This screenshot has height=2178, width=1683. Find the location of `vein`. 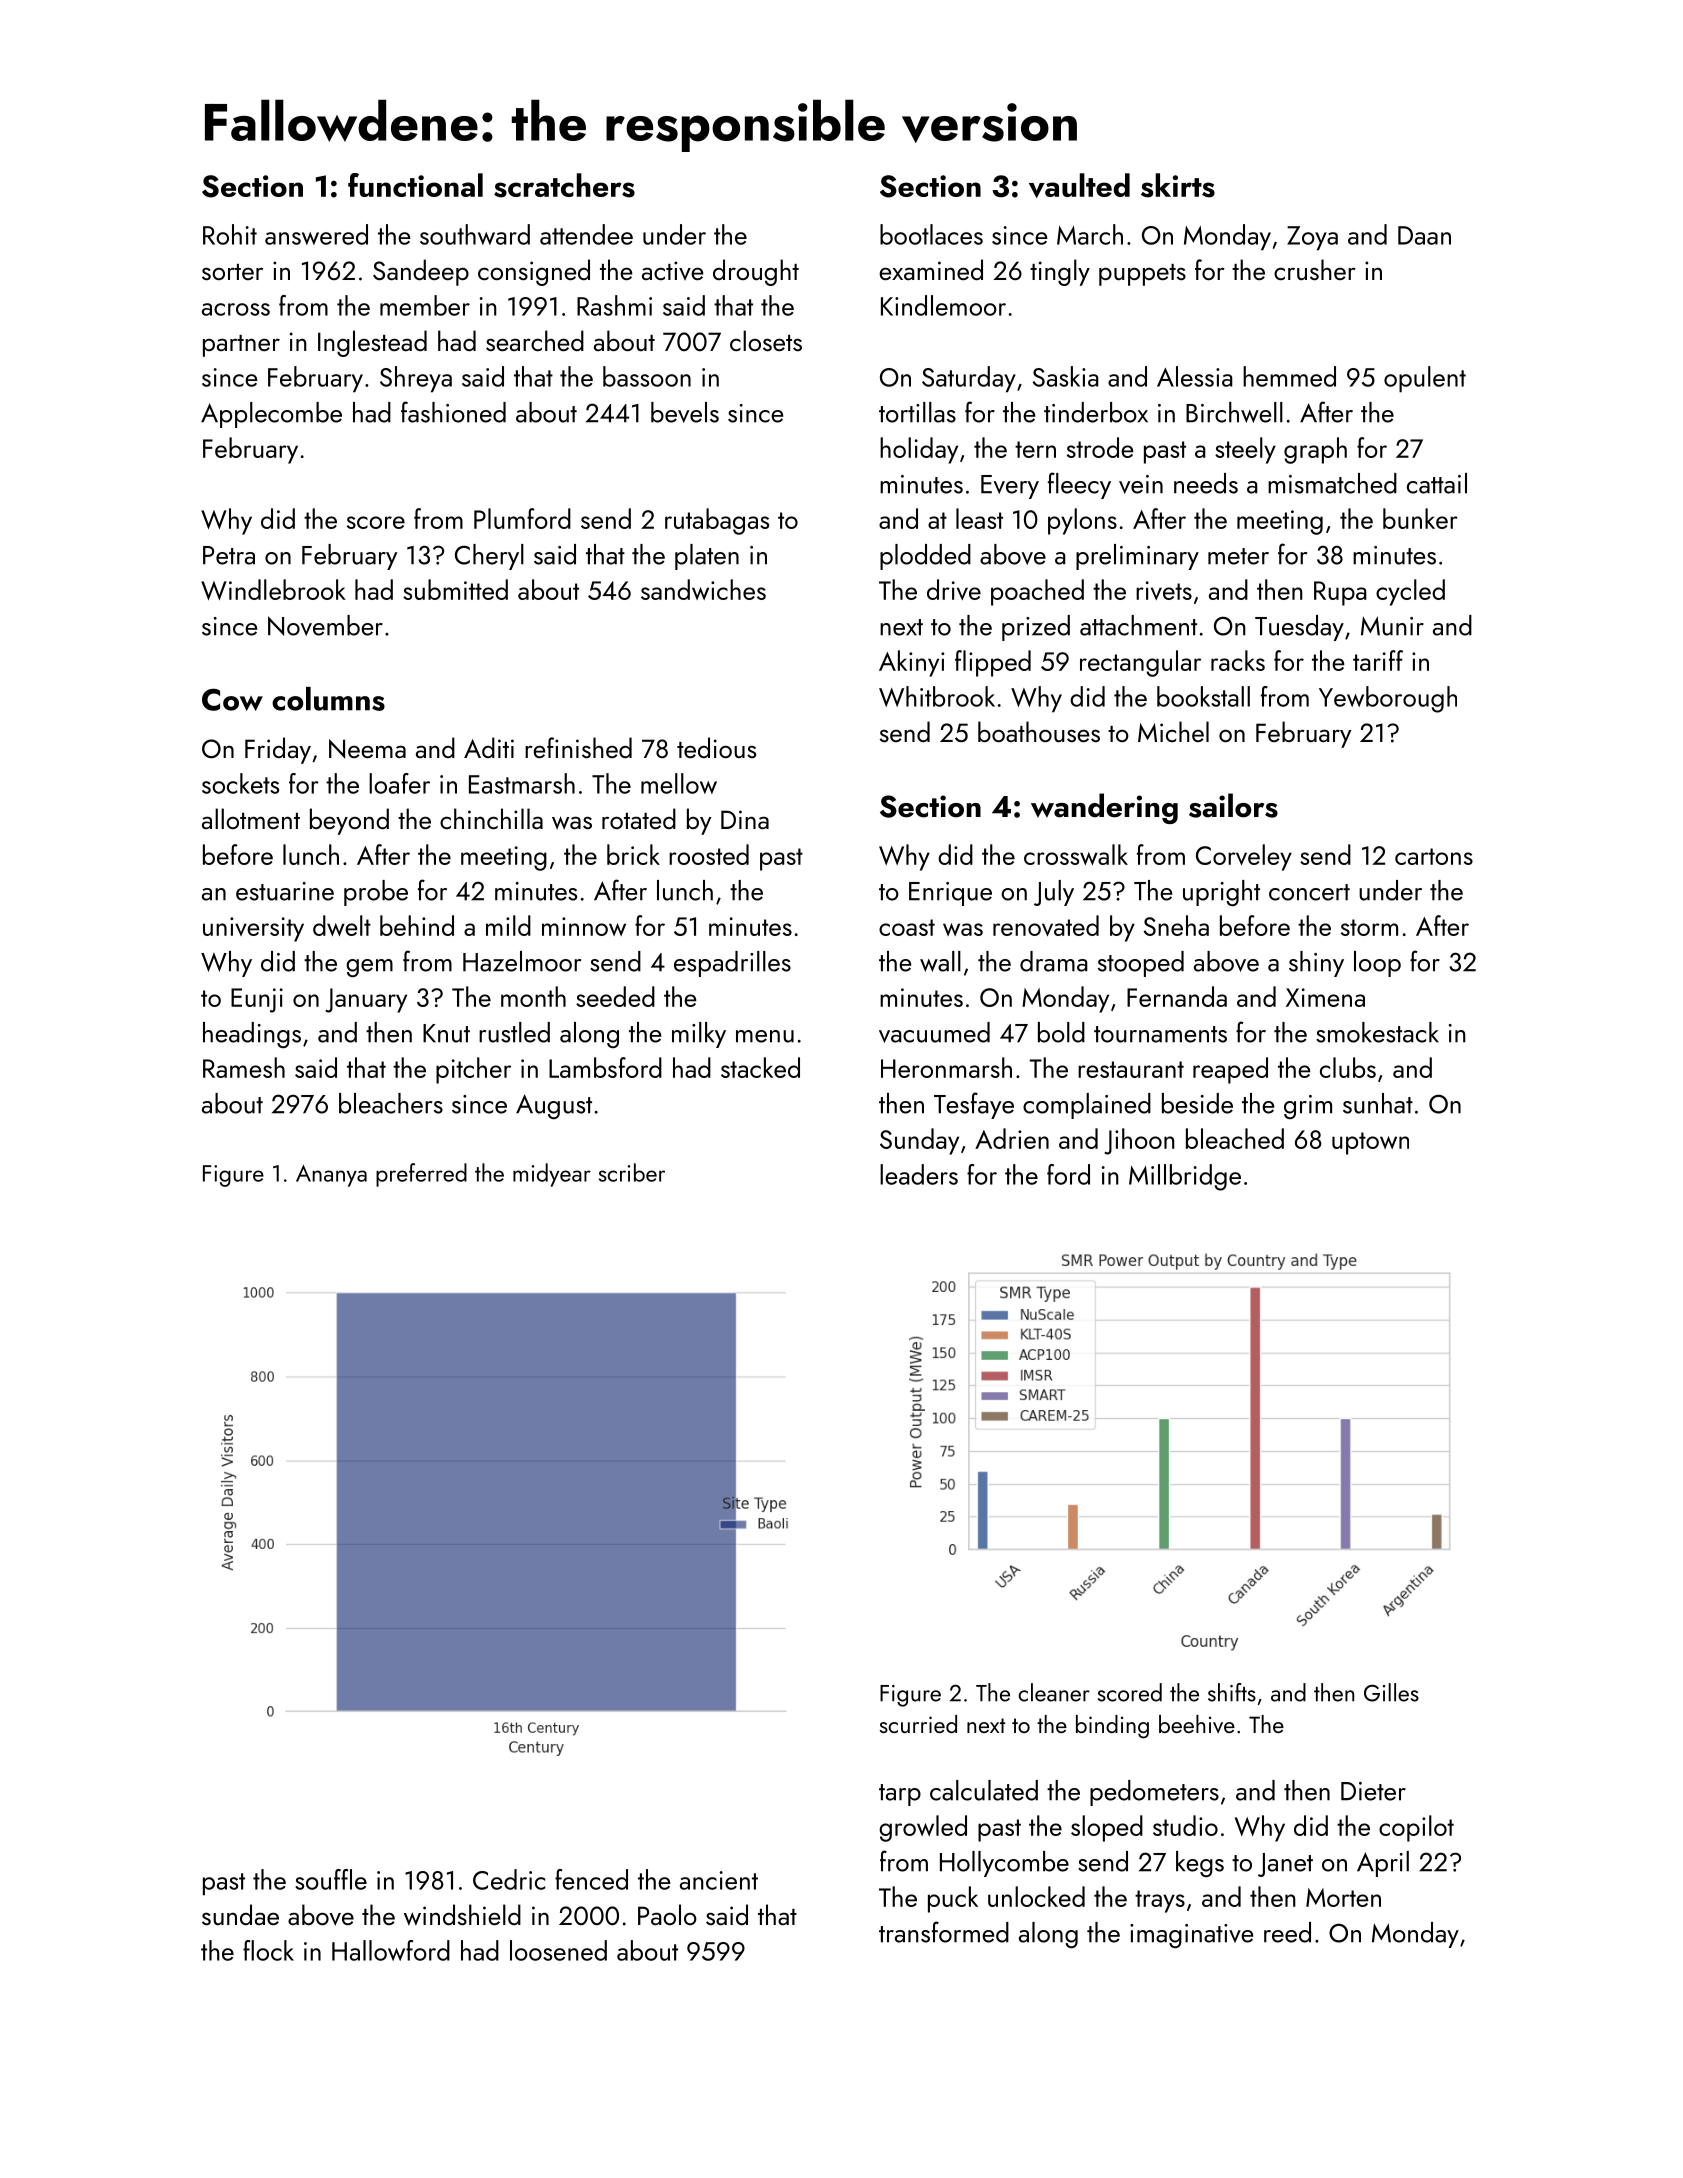

vein is located at coordinates (1141, 484).
